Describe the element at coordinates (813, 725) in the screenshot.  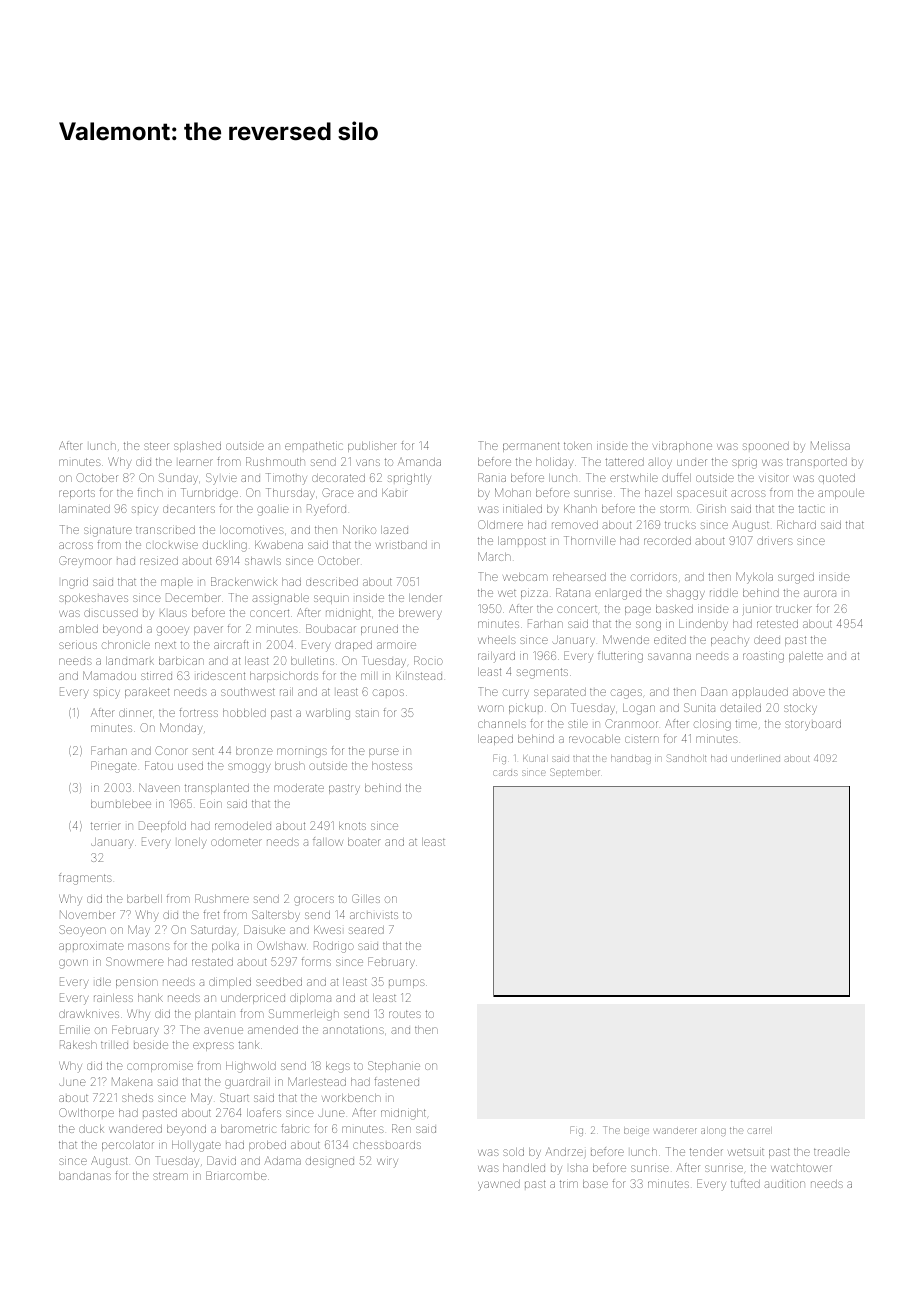
I see `storyboard` at that location.
